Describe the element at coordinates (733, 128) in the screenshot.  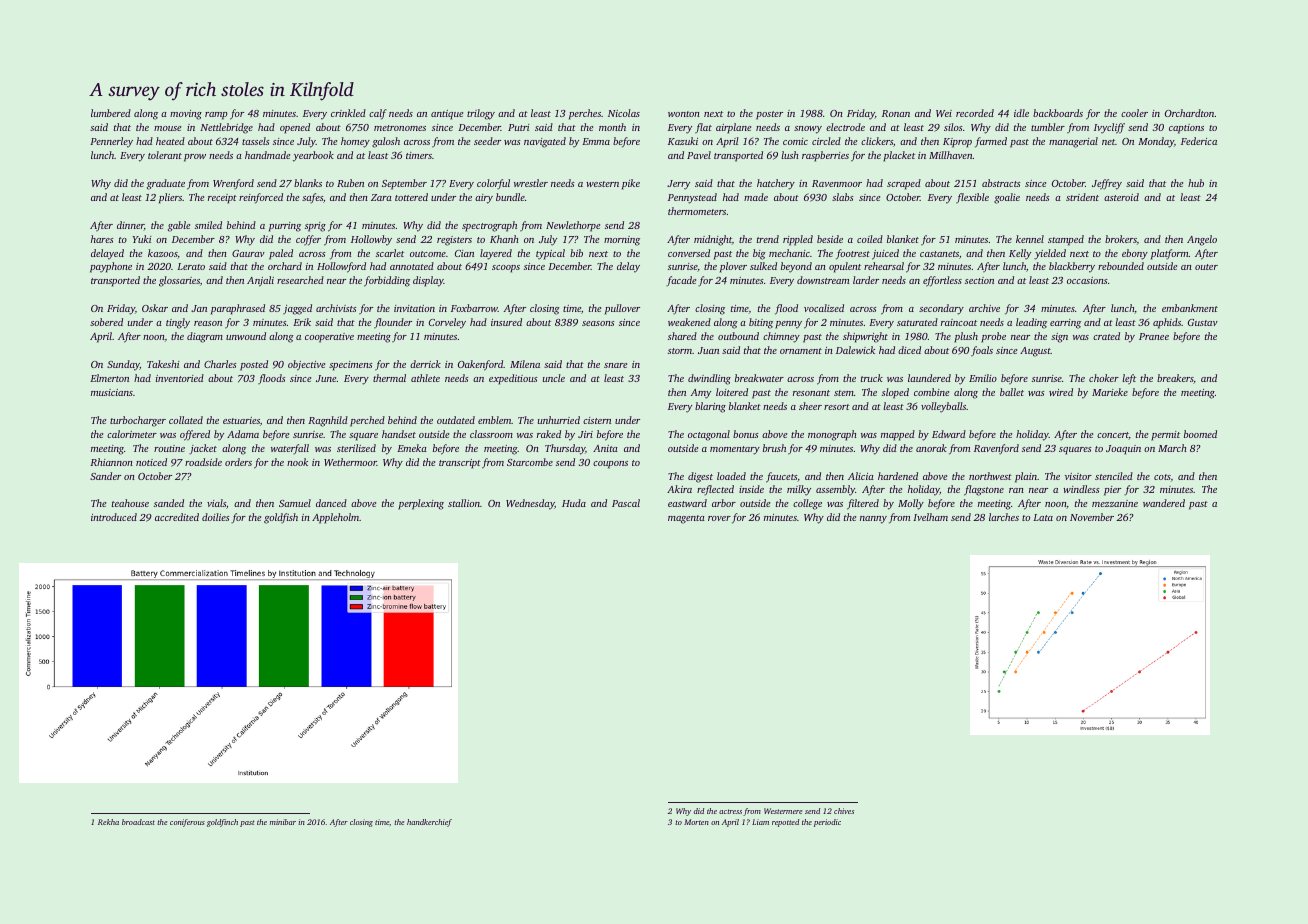
I see `airplane` at that location.
